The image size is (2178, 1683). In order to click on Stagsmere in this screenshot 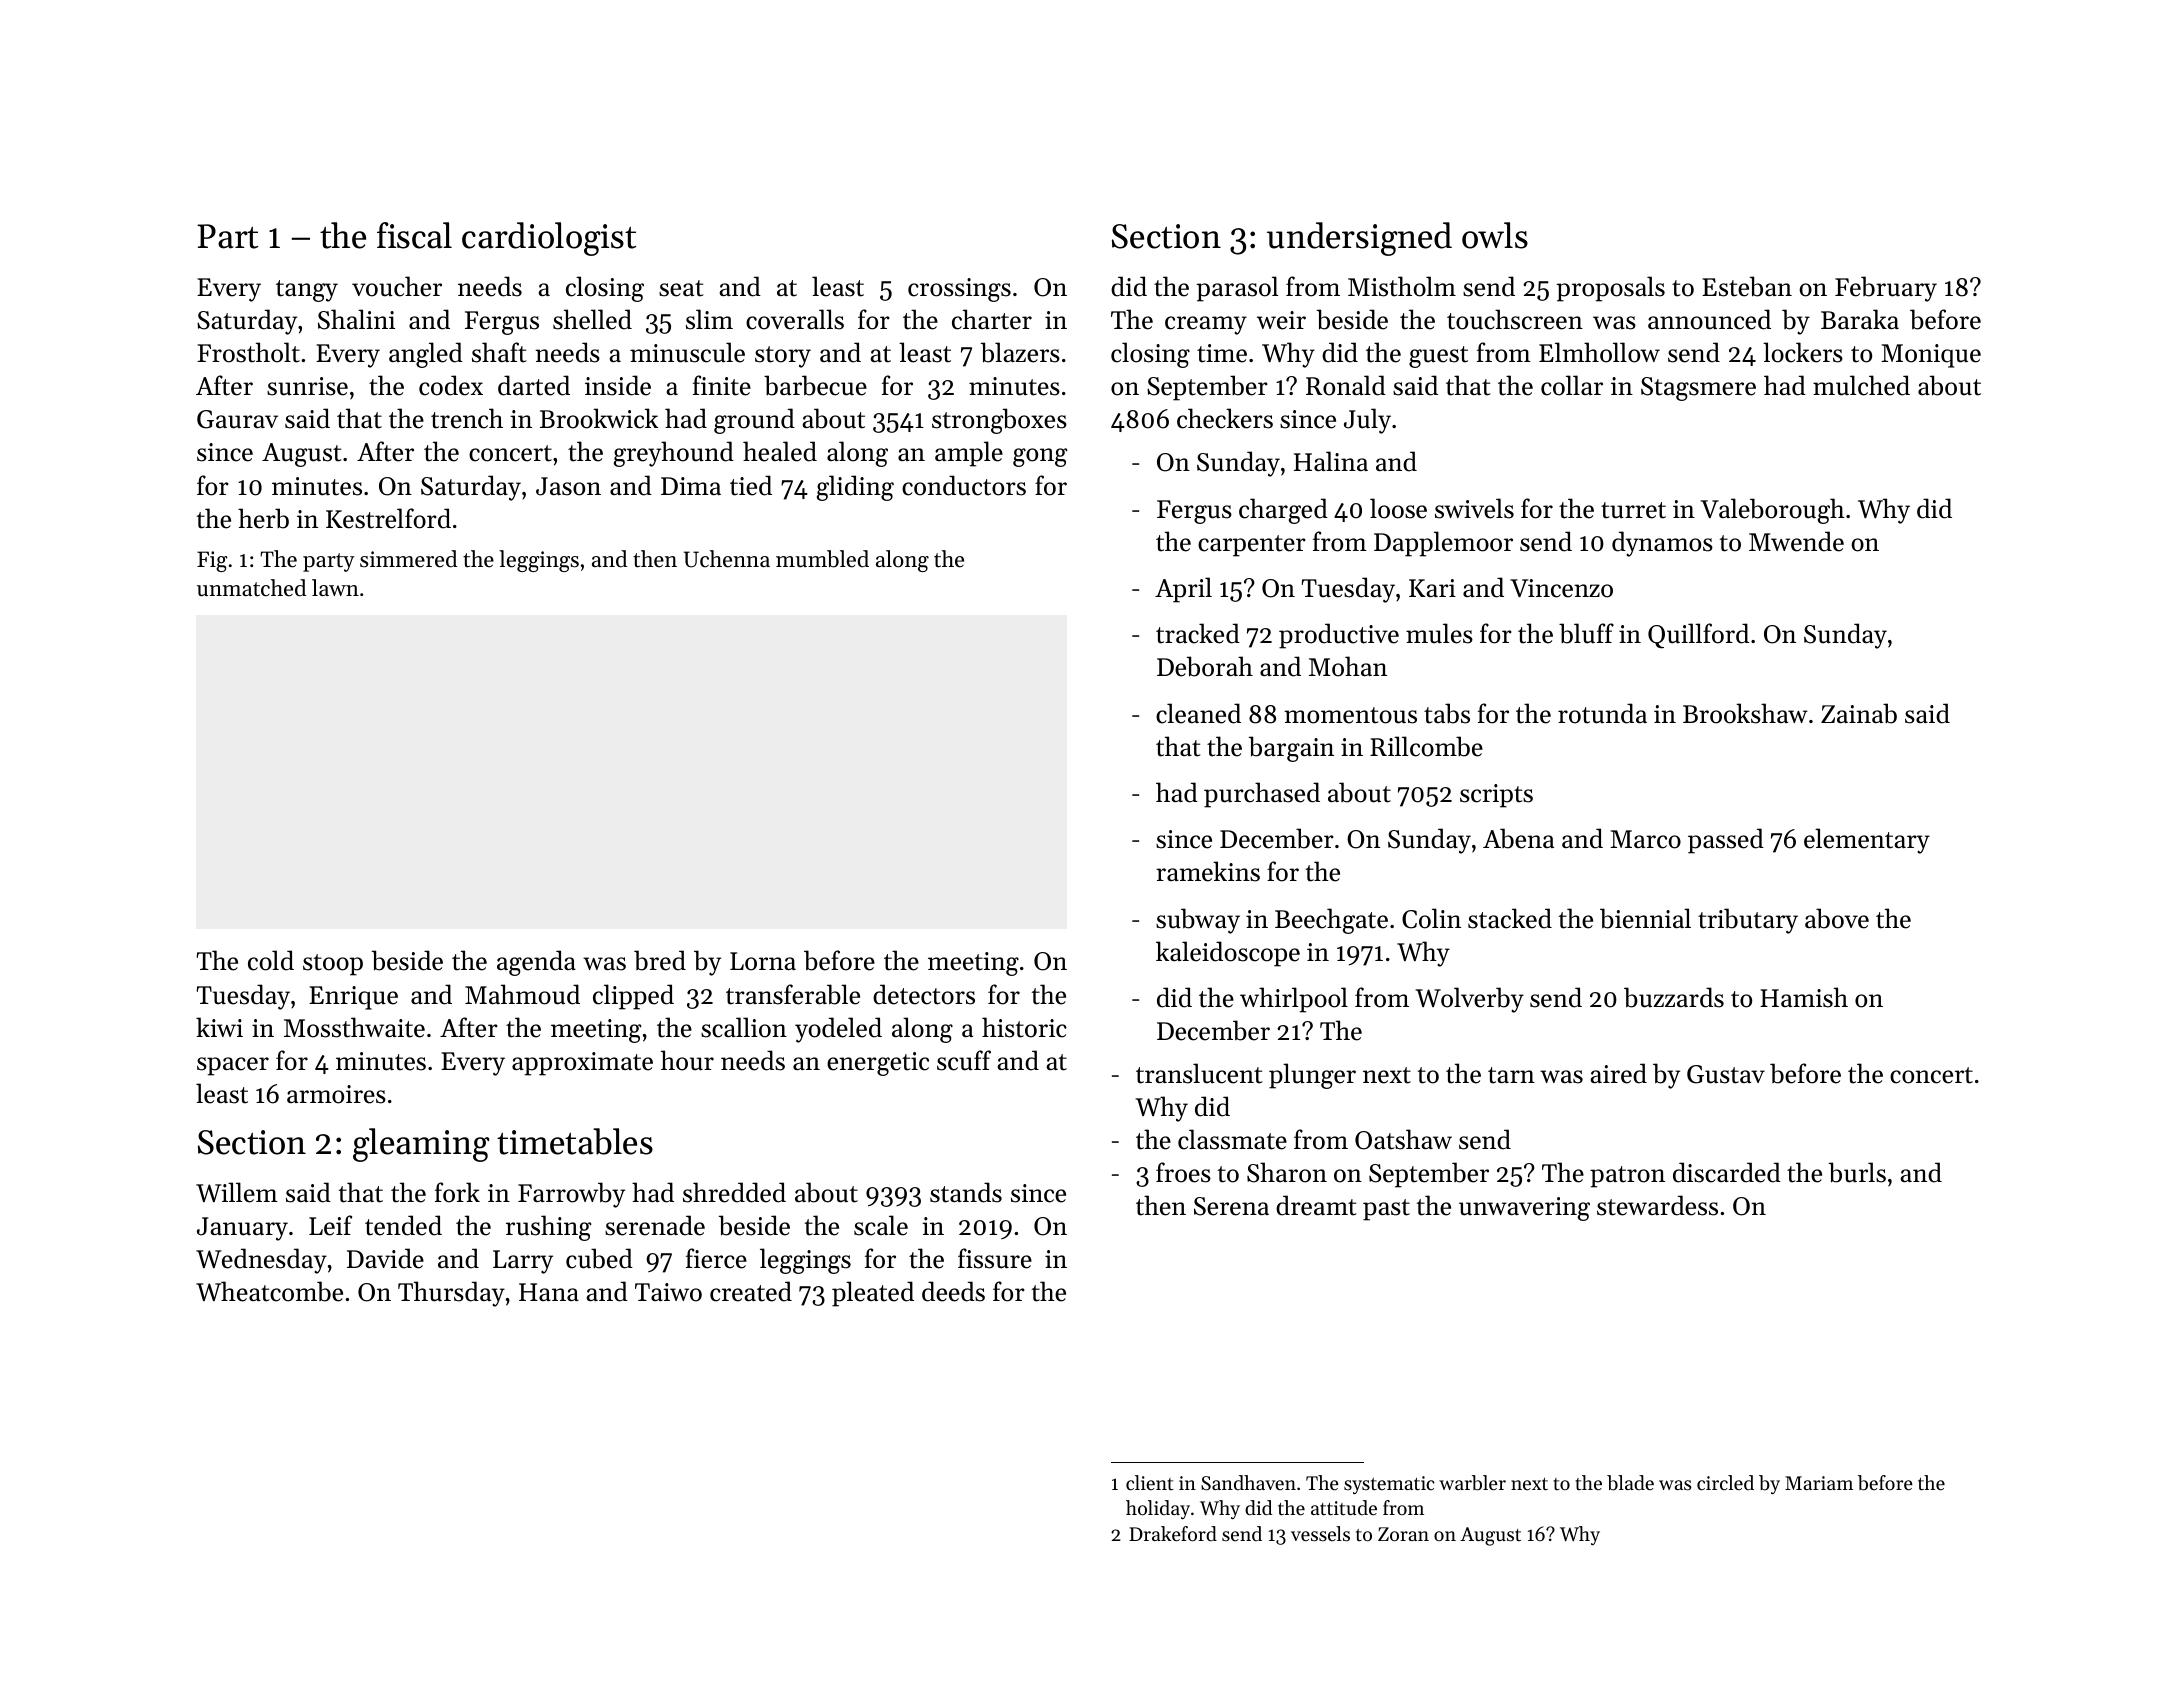, I will do `click(1698, 389)`.
